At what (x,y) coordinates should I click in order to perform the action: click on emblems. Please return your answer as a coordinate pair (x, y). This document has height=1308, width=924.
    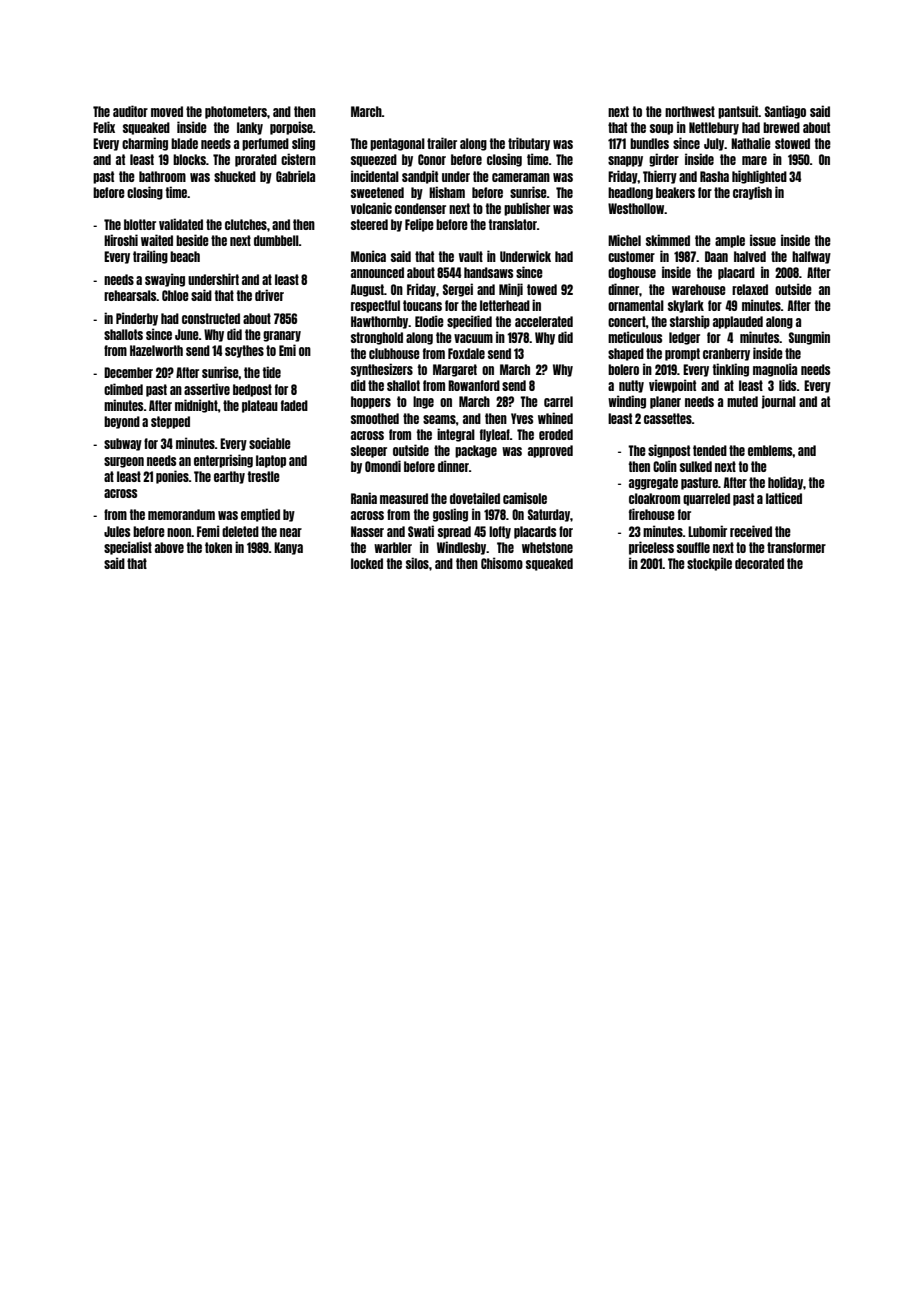
    Looking at the image, I should click on (770, 450).
